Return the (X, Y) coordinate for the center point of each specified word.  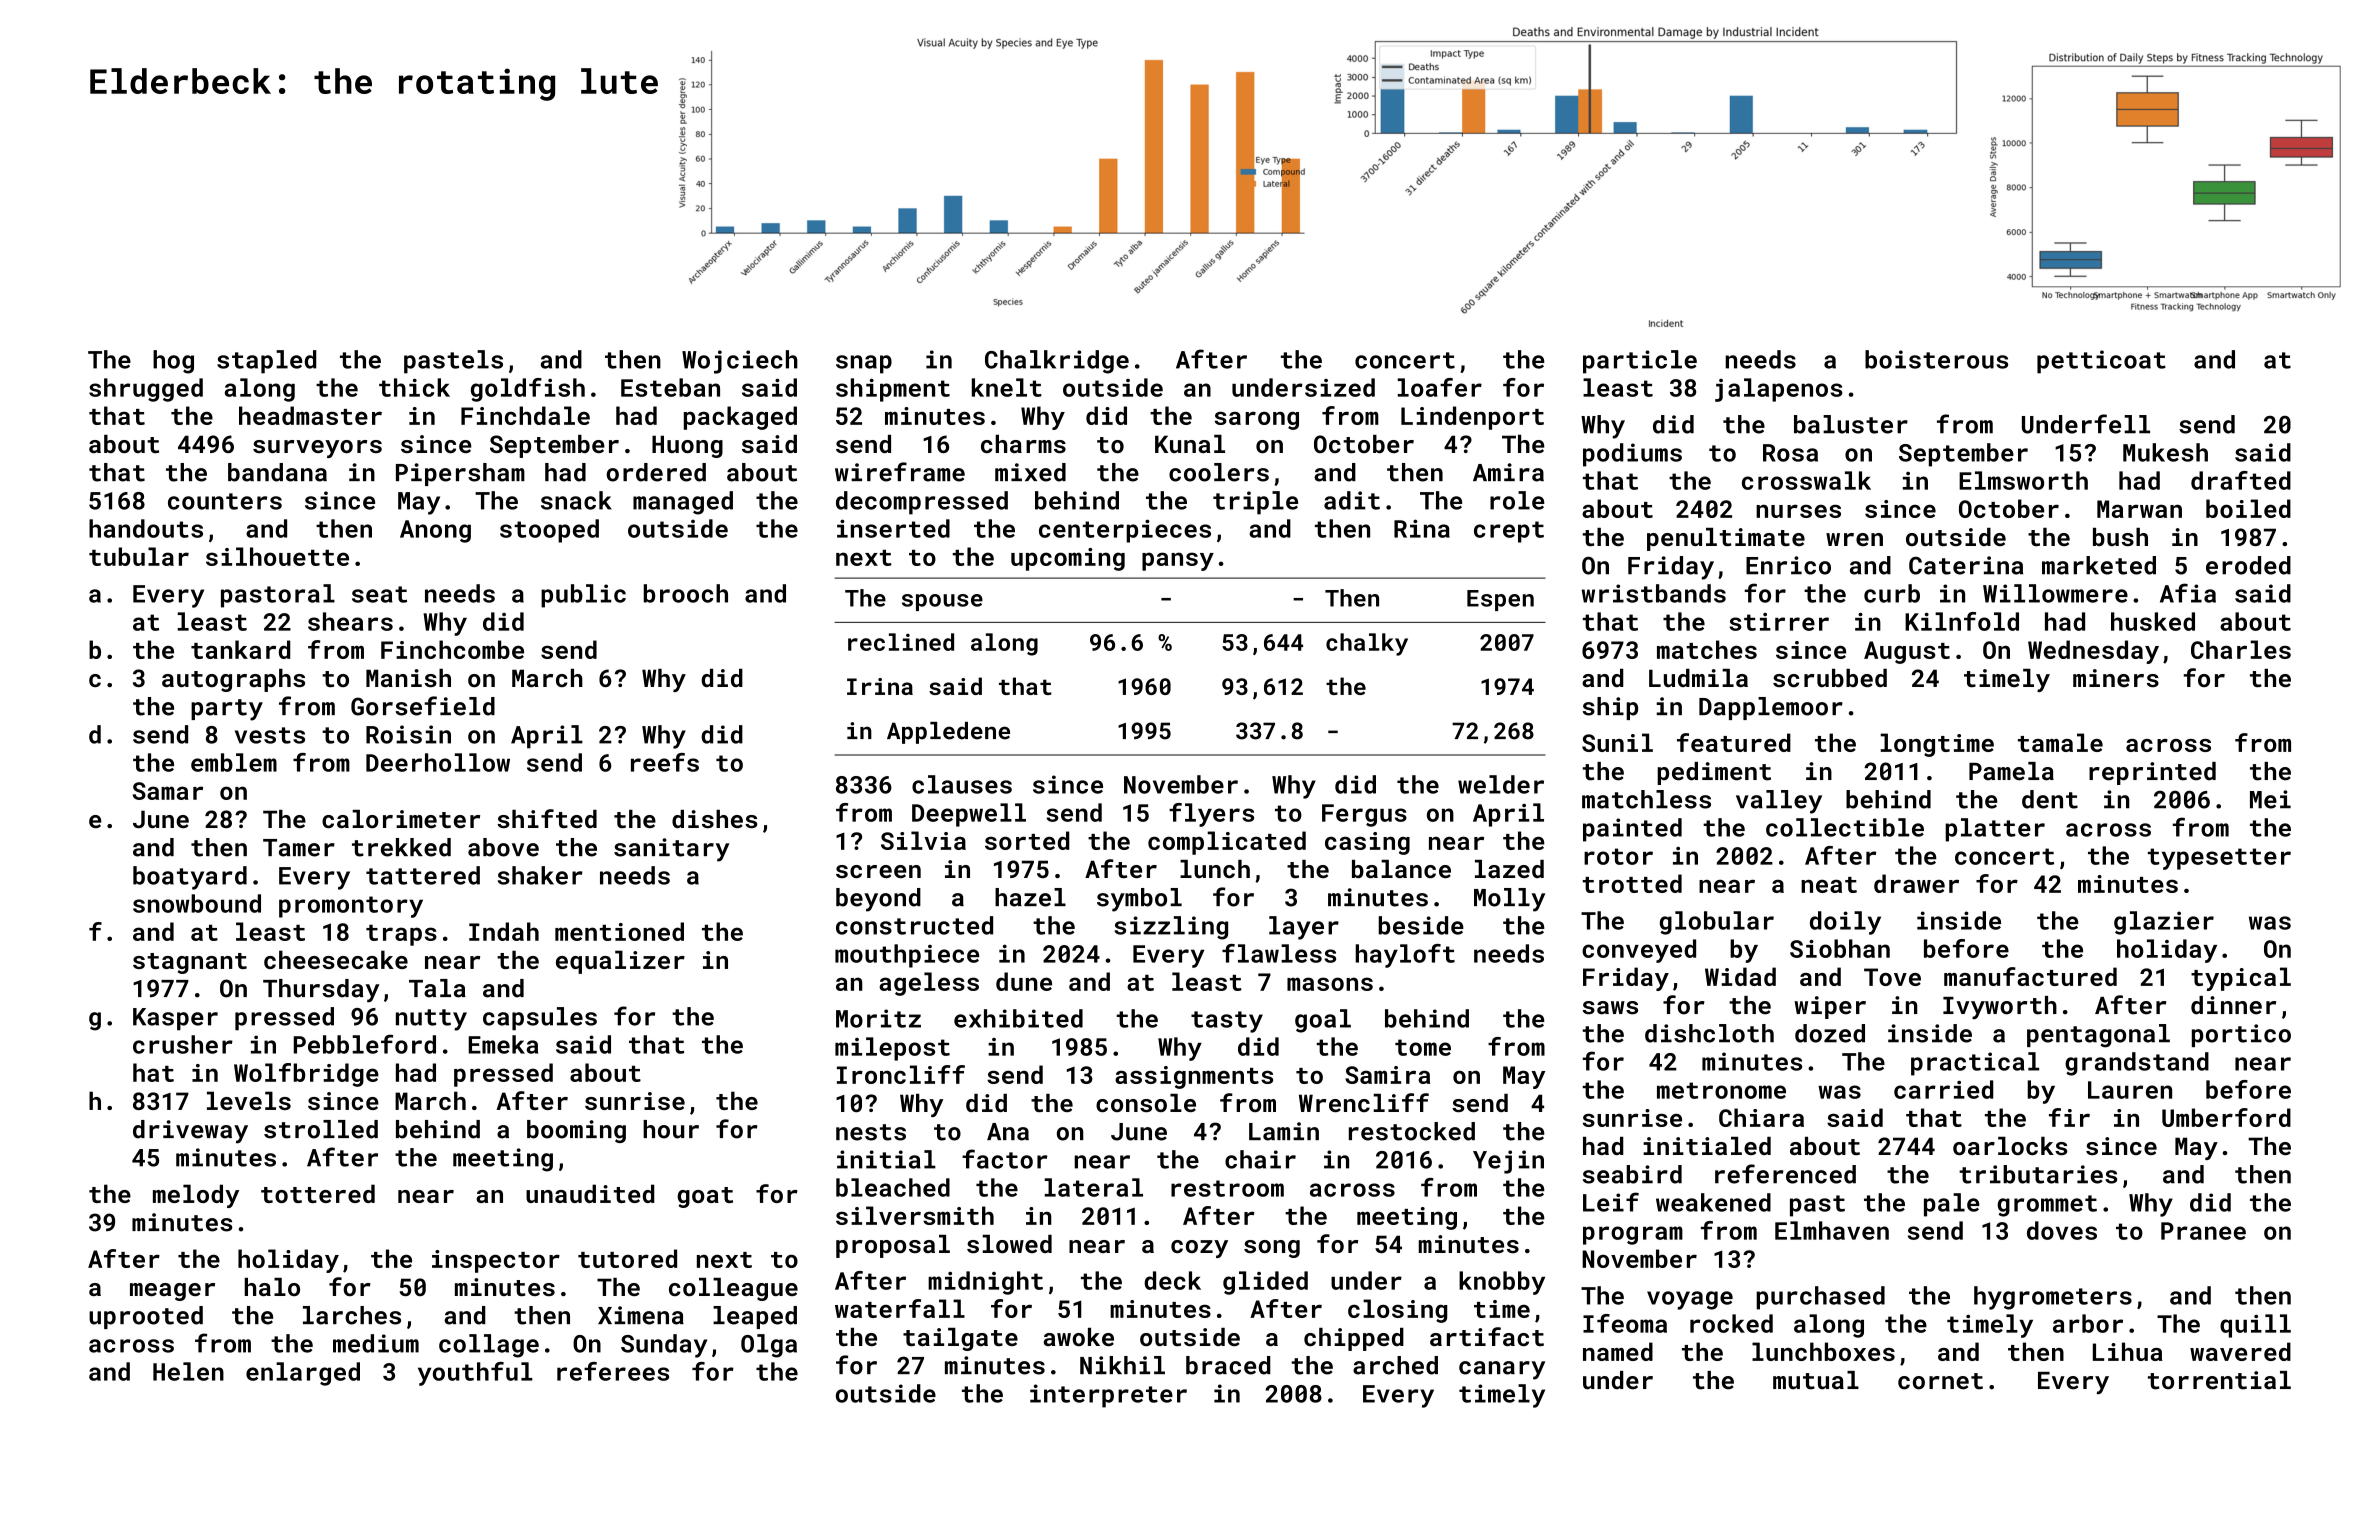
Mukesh (2165, 452)
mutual (1816, 1380)
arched (1395, 1365)
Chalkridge (1057, 362)
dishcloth (1709, 1033)
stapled (267, 362)
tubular (139, 556)
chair (1260, 1159)
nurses (1798, 511)
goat (705, 1197)
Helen (188, 1371)
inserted (893, 528)
